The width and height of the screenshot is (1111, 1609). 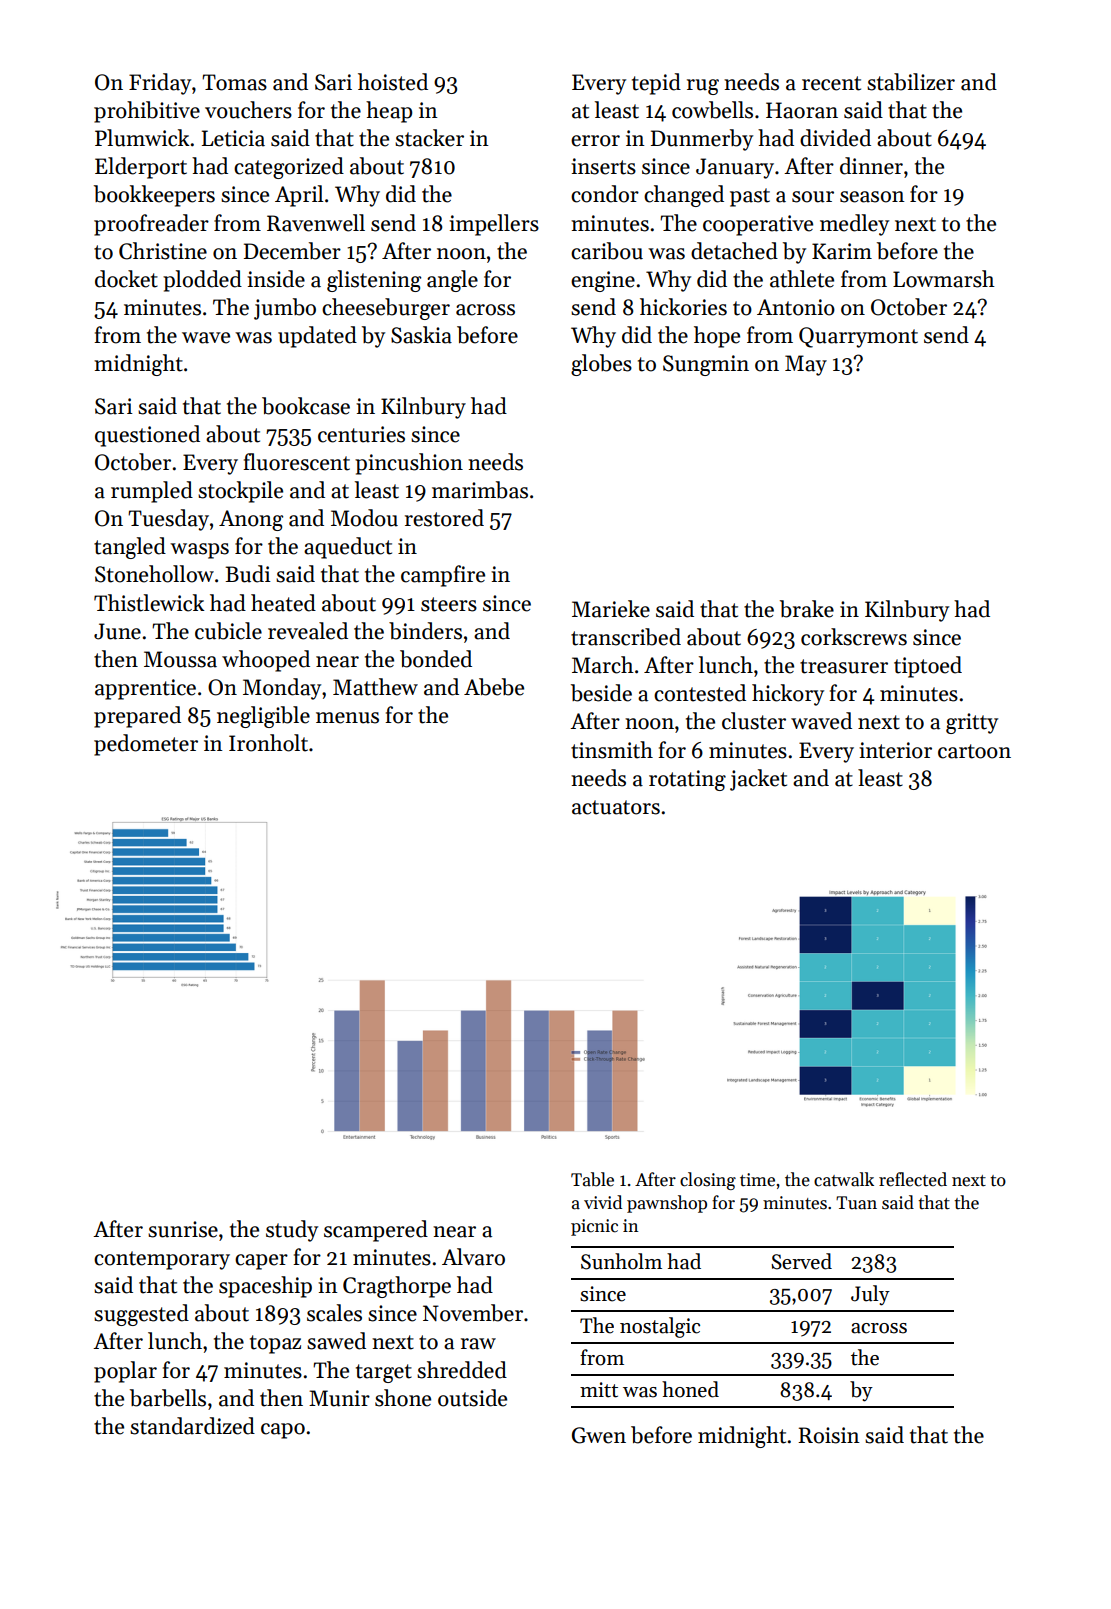 What do you see at coordinates (494, 225) in the screenshot?
I see `impellers` at bounding box center [494, 225].
